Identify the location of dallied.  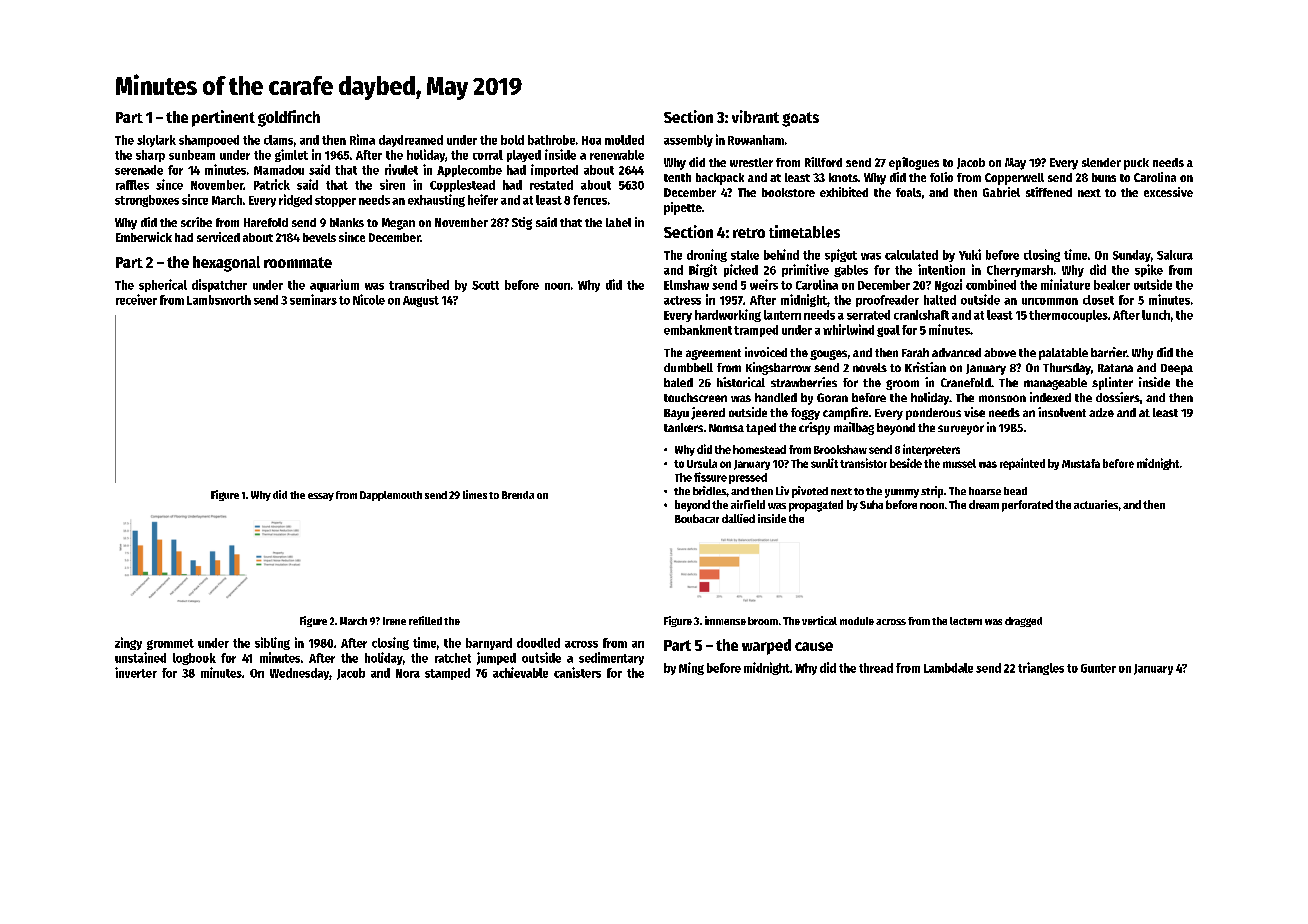
(738, 518).
